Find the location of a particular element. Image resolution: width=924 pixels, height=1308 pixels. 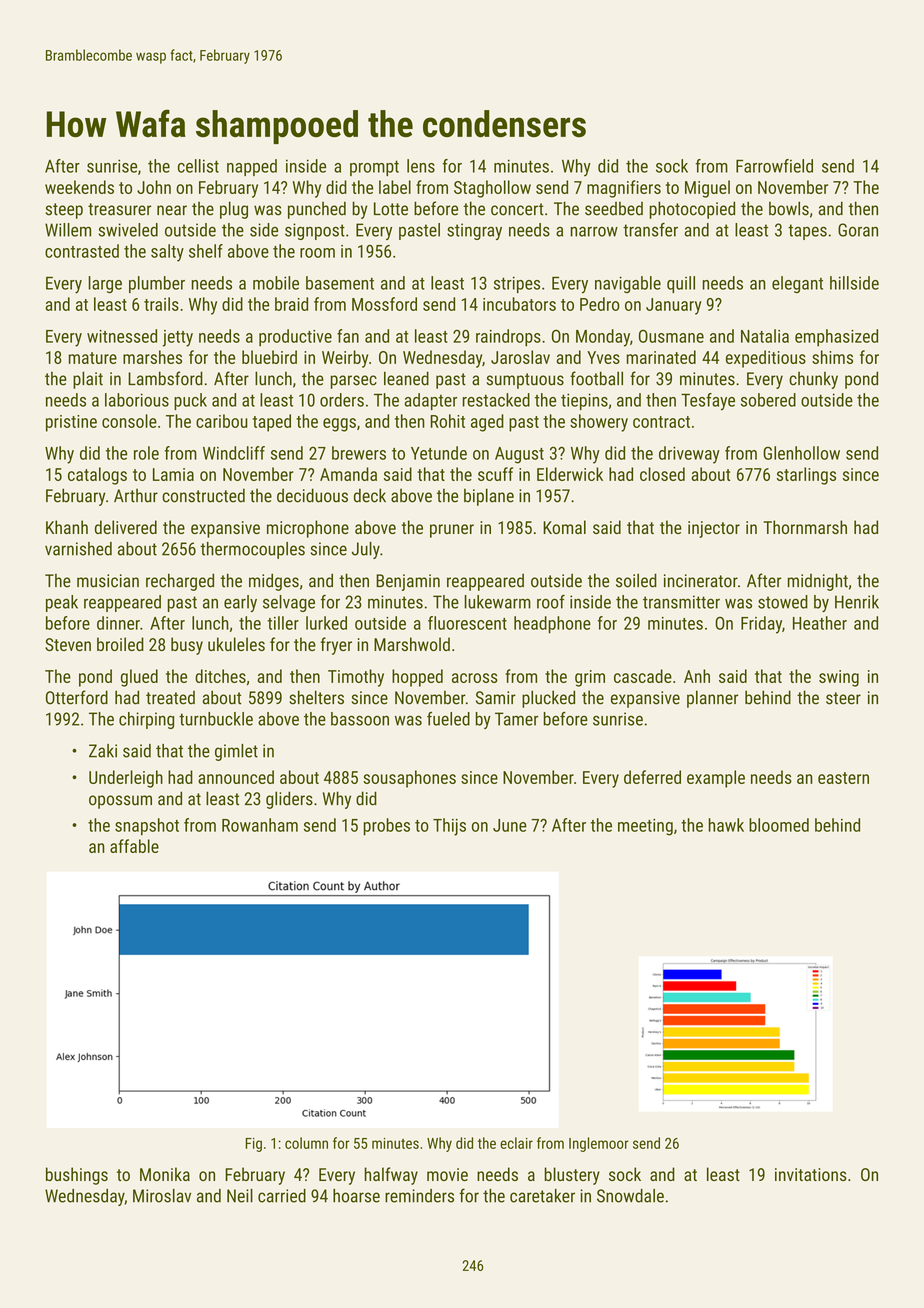

roof is located at coordinates (551, 602).
